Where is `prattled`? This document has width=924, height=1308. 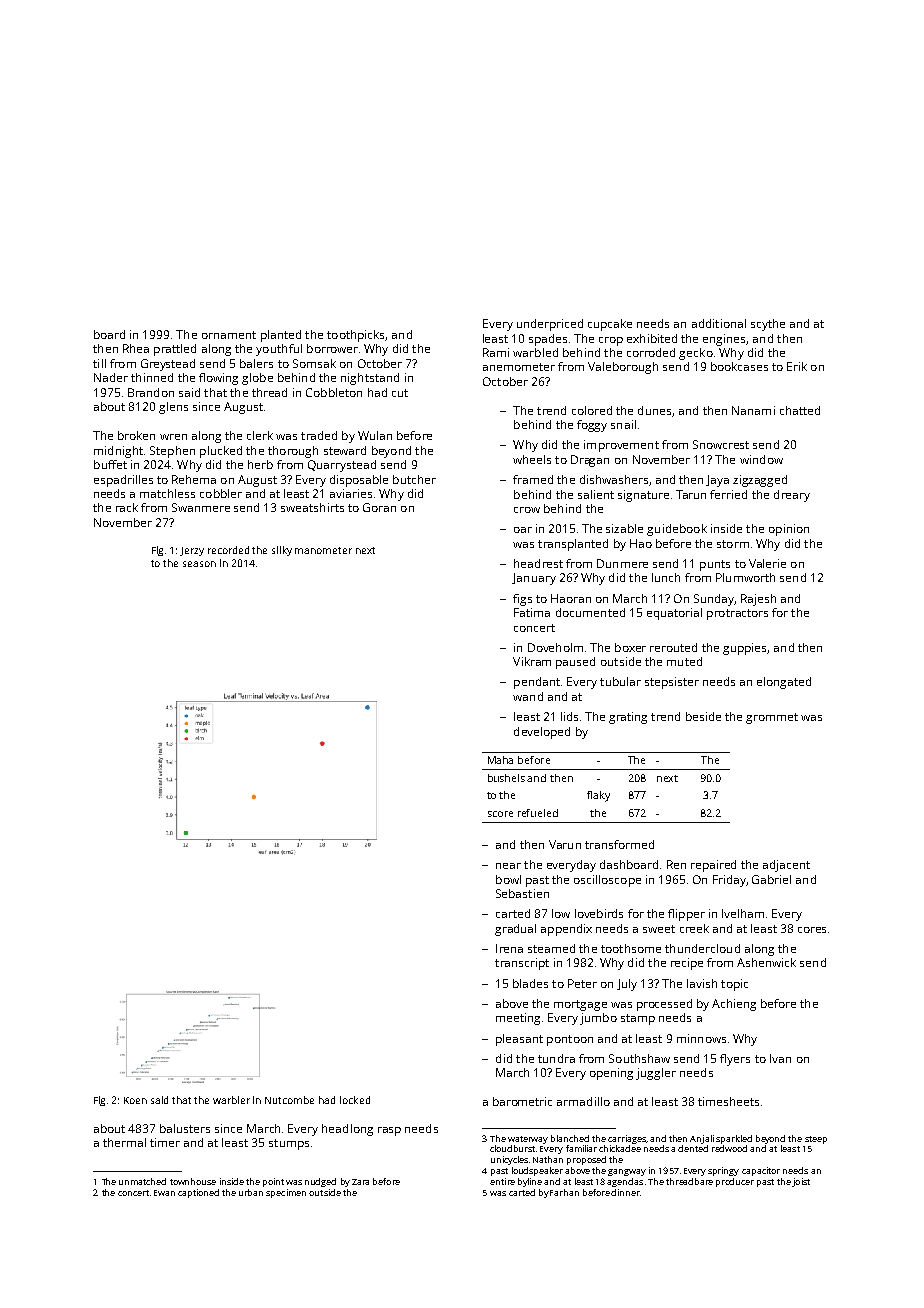
prattled is located at coordinates (175, 350).
